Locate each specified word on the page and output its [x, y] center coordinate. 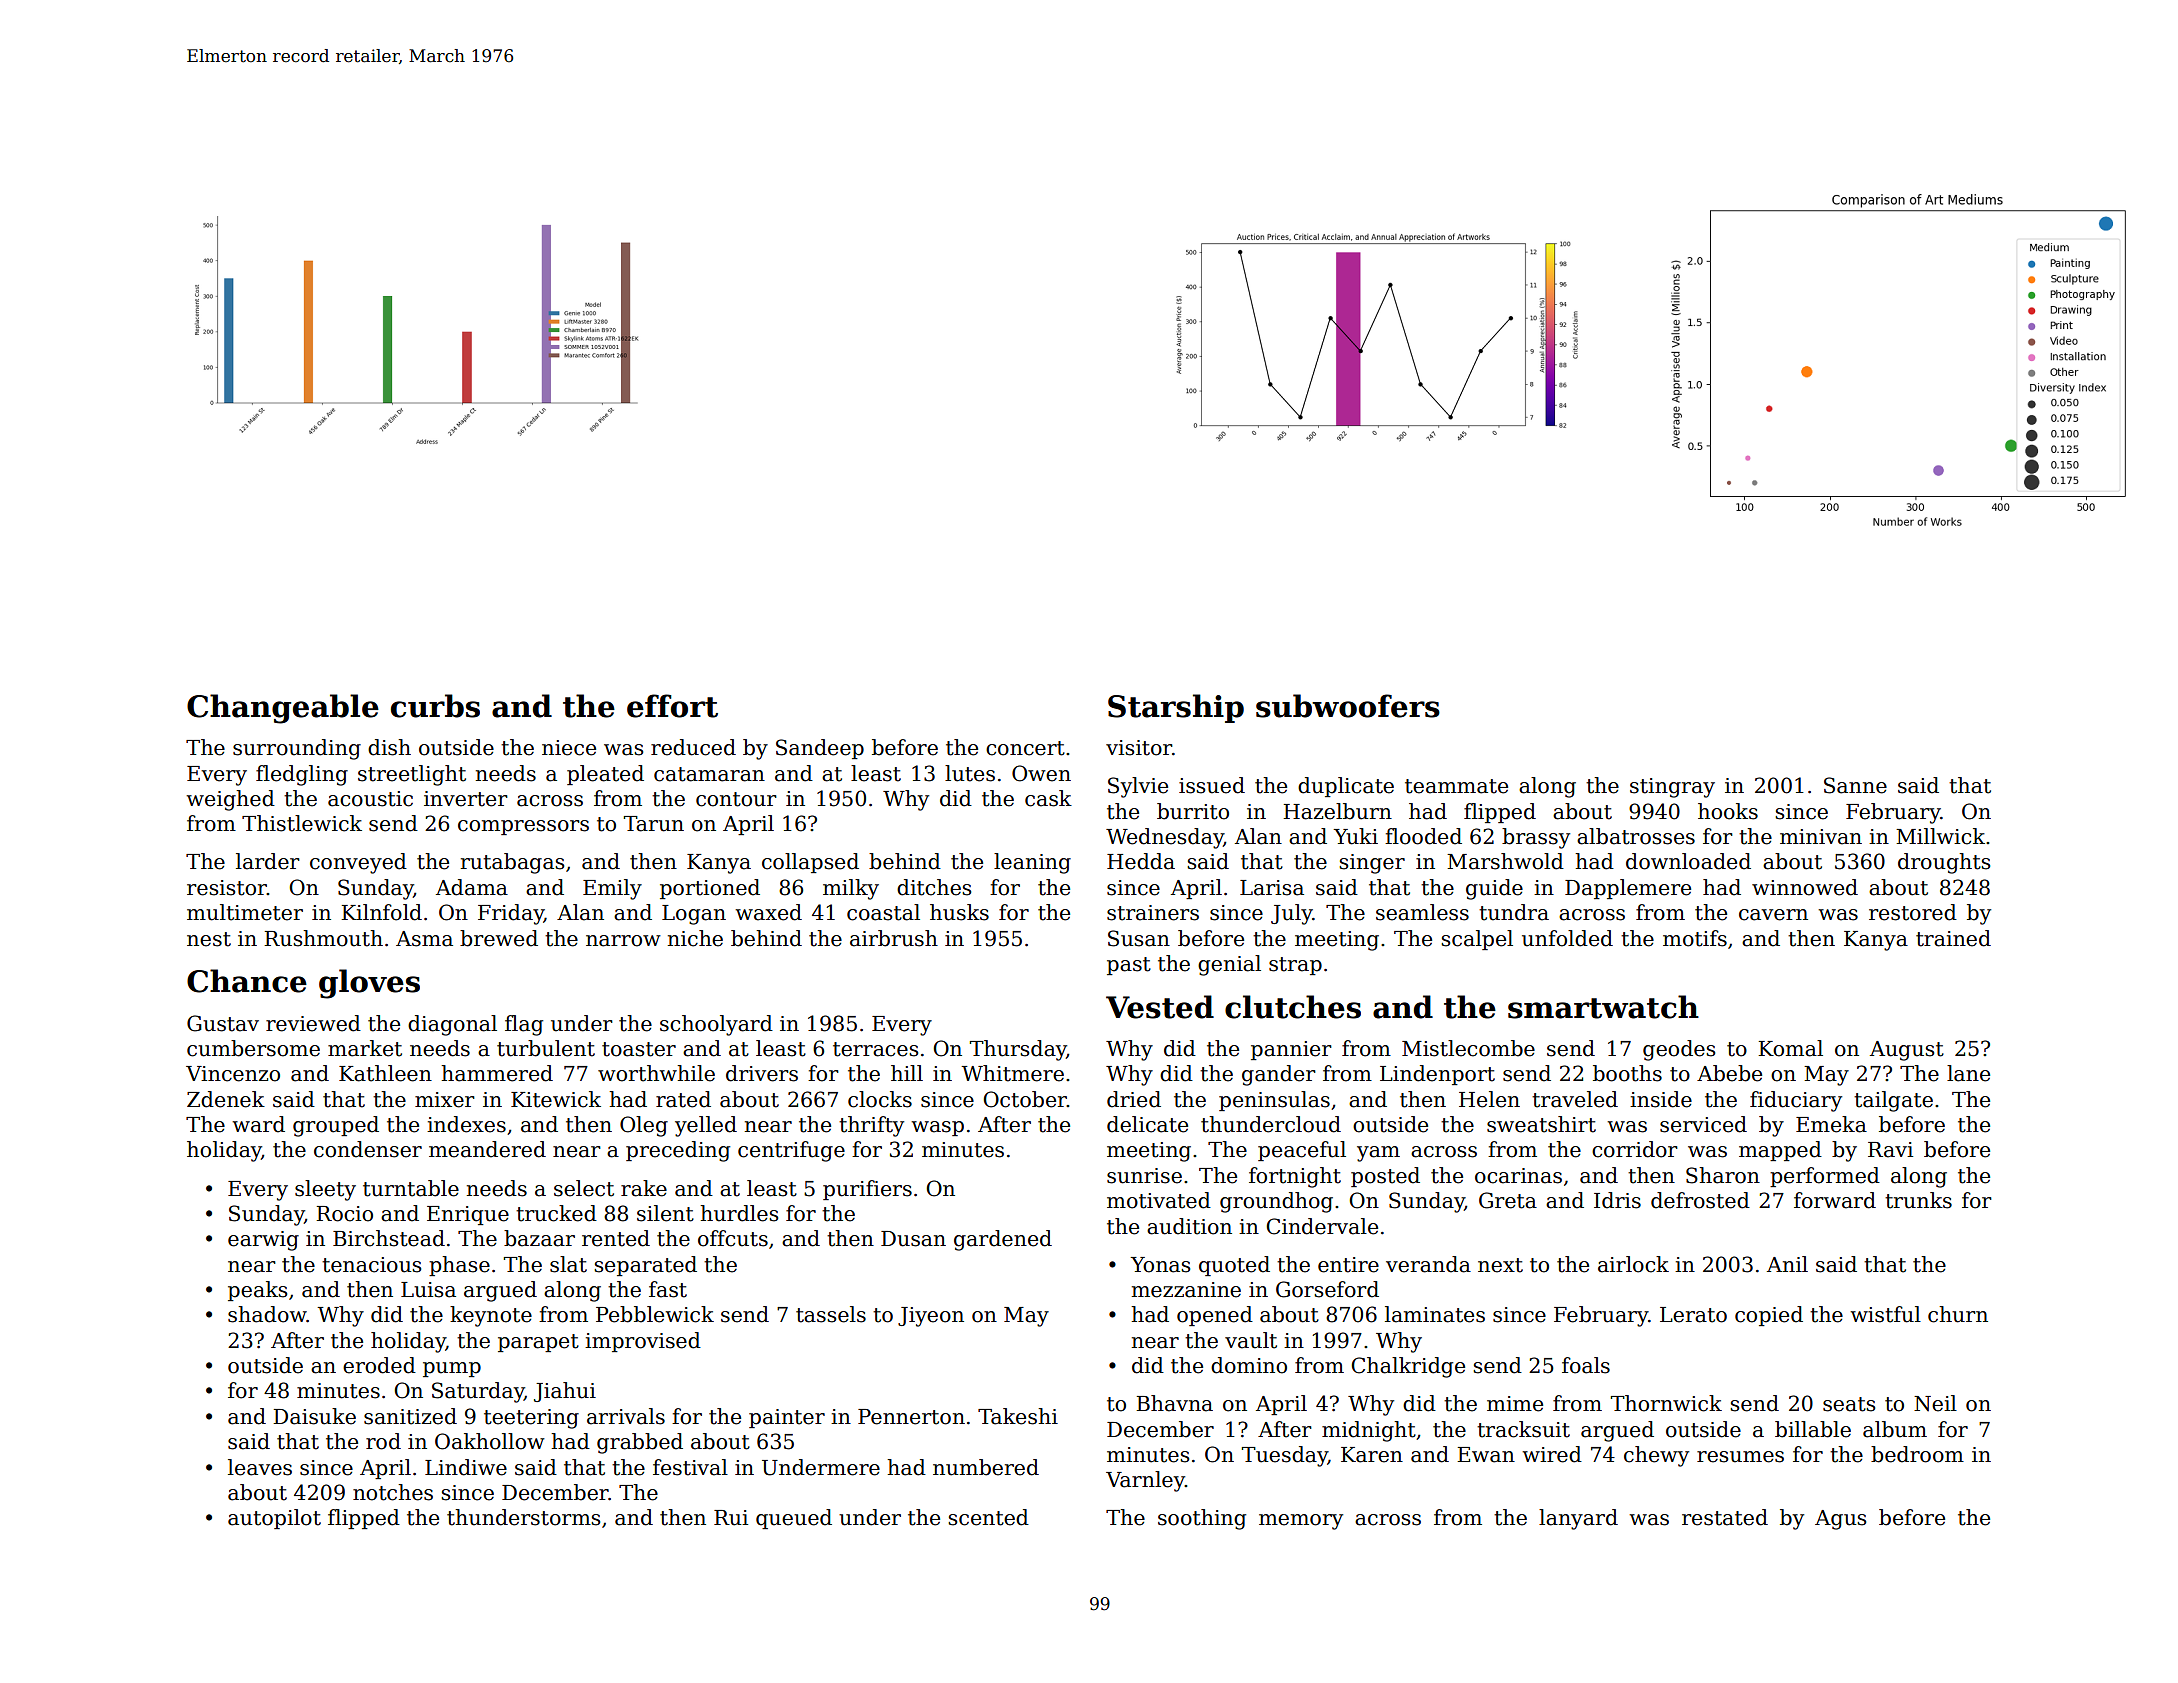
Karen [1372, 1455]
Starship [1176, 708]
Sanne [1855, 785]
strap [1295, 966]
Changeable [283, 709]
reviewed [313, 1023]
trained [1953, 938]
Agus [1840, 1520]
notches [393, 1492]
